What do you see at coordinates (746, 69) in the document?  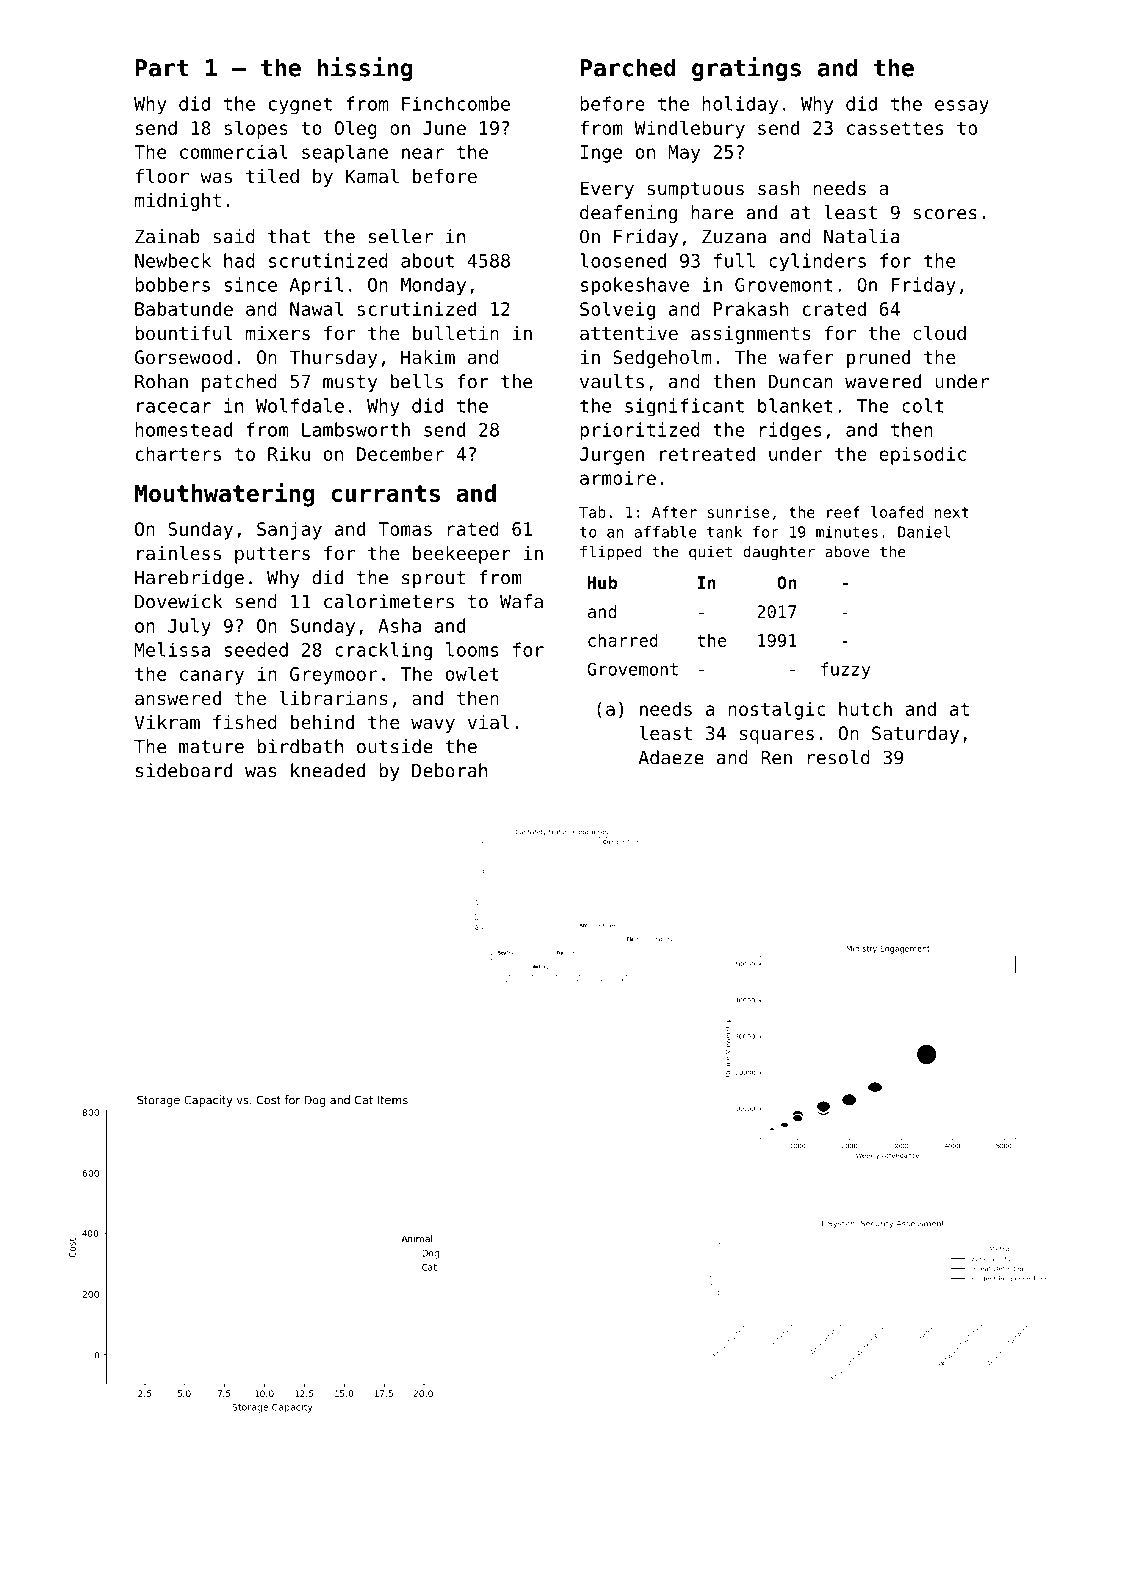 I see `gratings` at bounding box center [746, 69].
